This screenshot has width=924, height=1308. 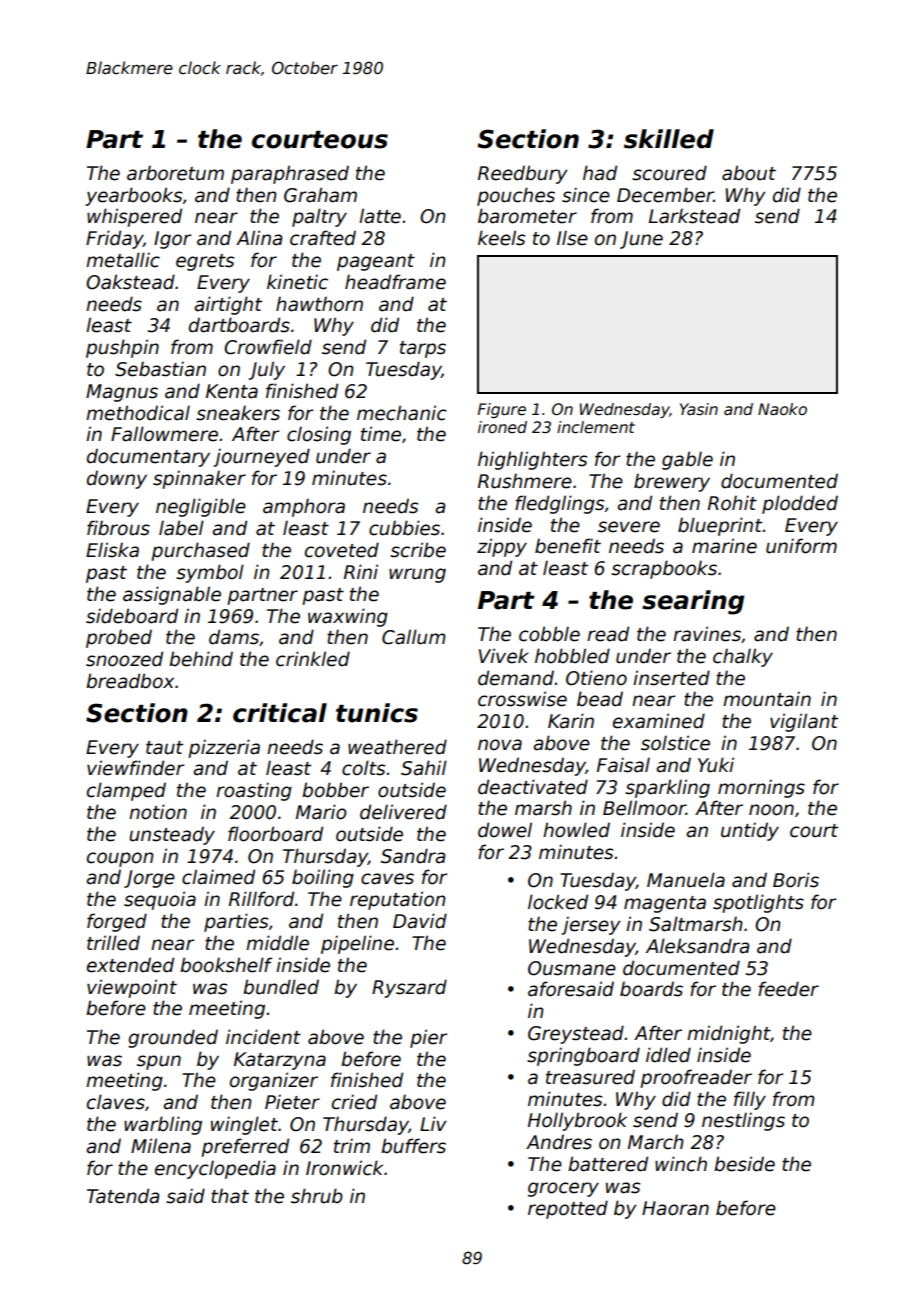 What do you see at coordinates (409, 988) in the screenshot?
I see `Ryszard` at bounding box center [409, 988].
